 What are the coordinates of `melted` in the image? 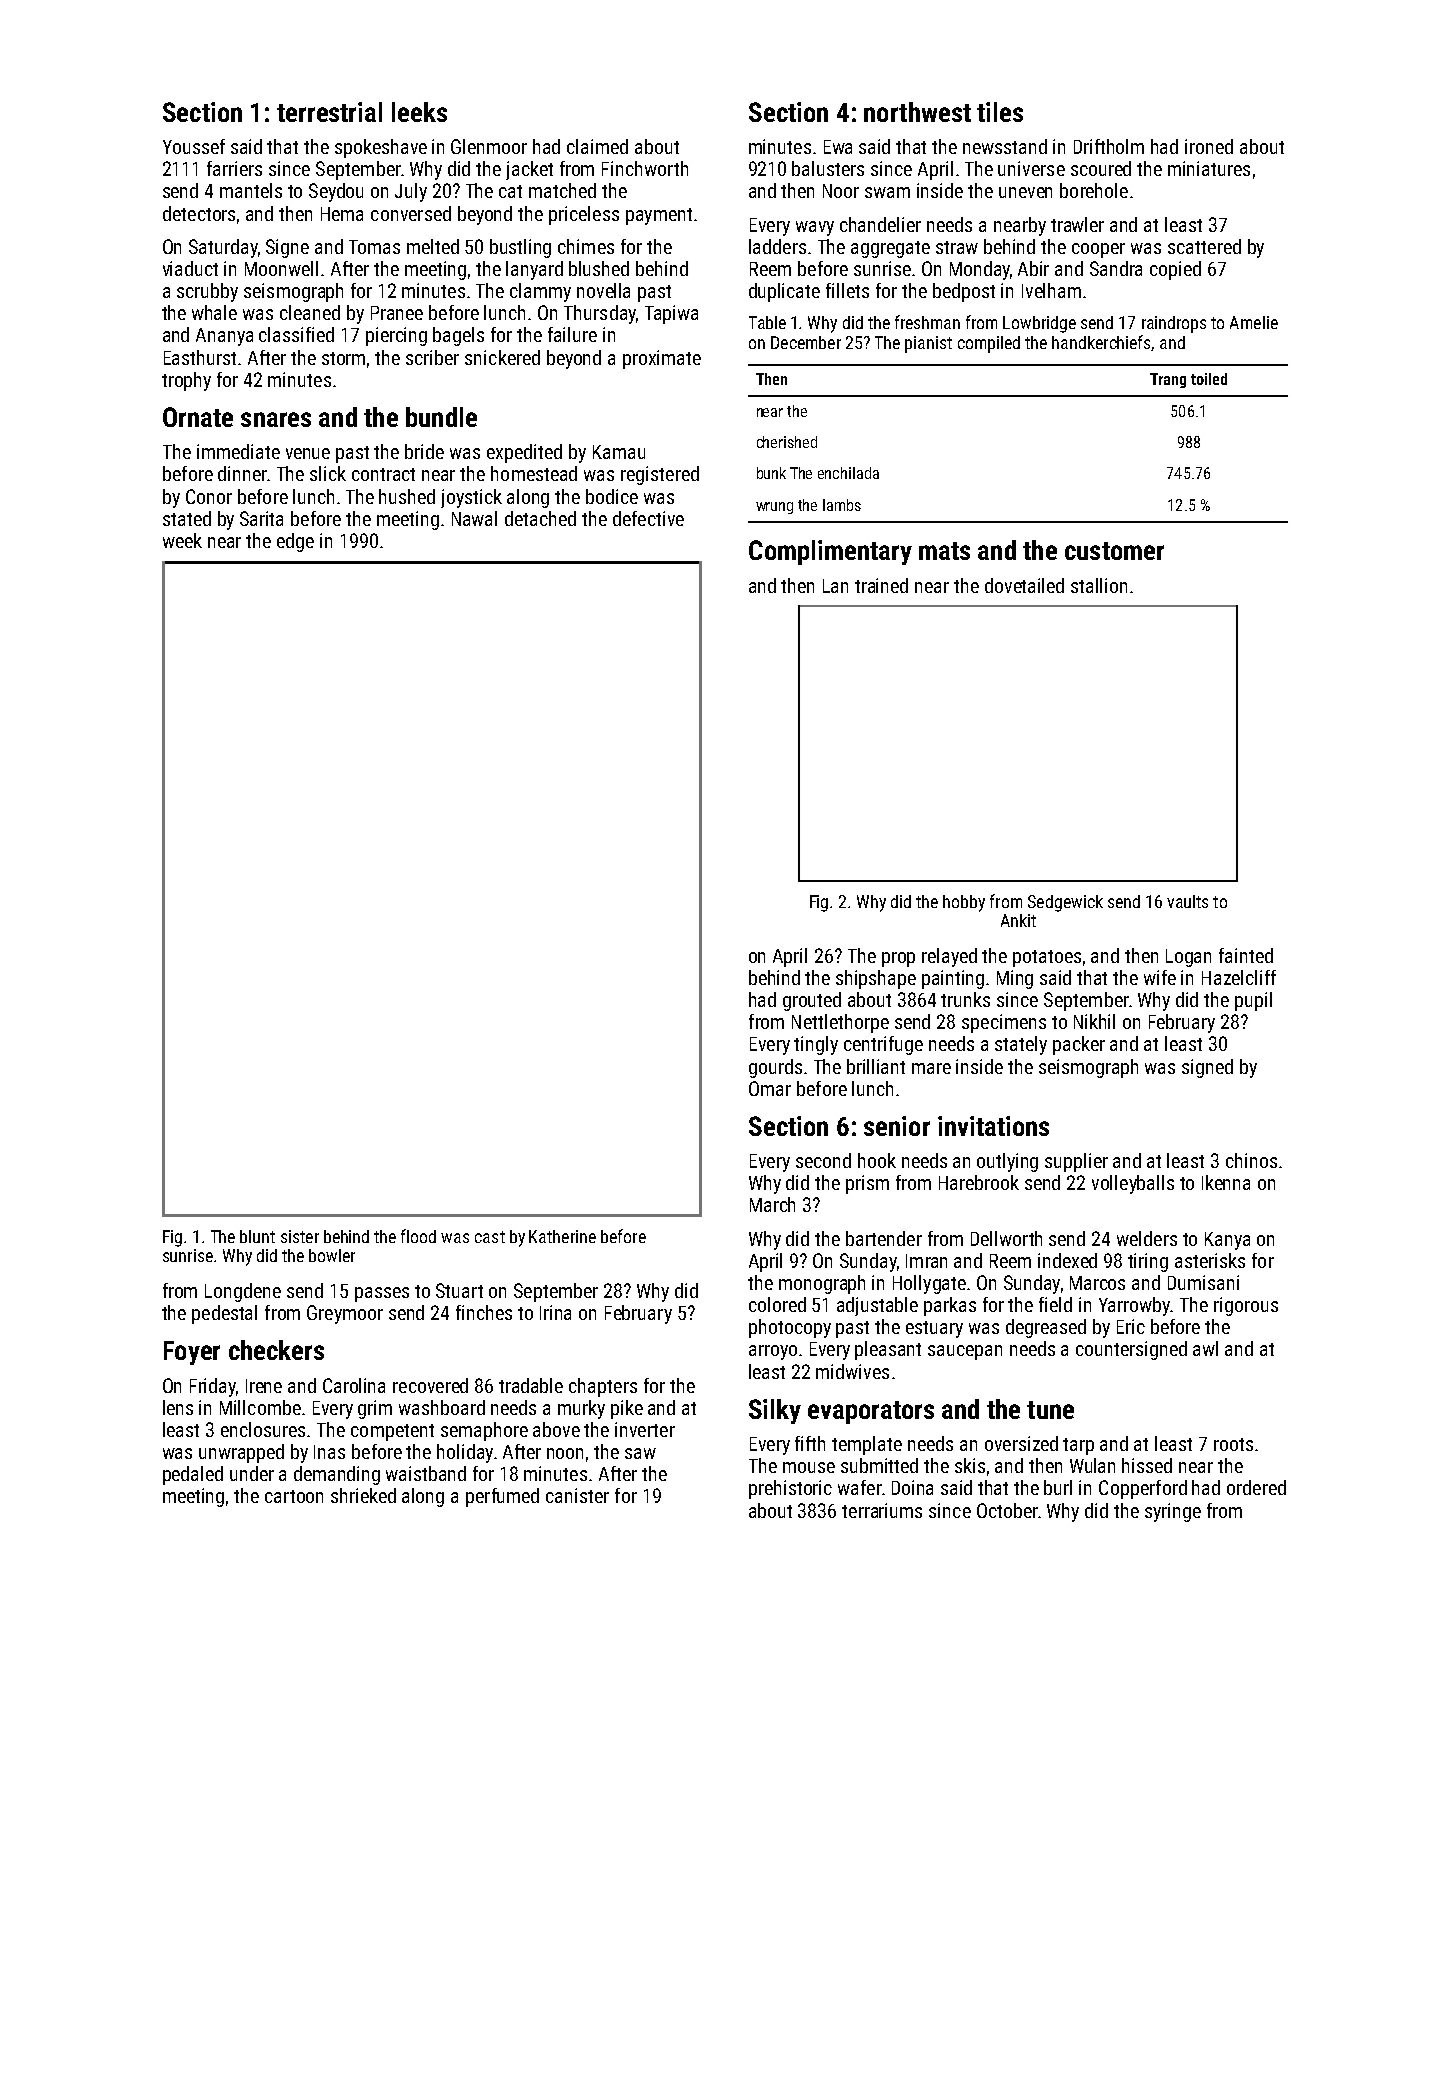 It's located at (433, 246).
